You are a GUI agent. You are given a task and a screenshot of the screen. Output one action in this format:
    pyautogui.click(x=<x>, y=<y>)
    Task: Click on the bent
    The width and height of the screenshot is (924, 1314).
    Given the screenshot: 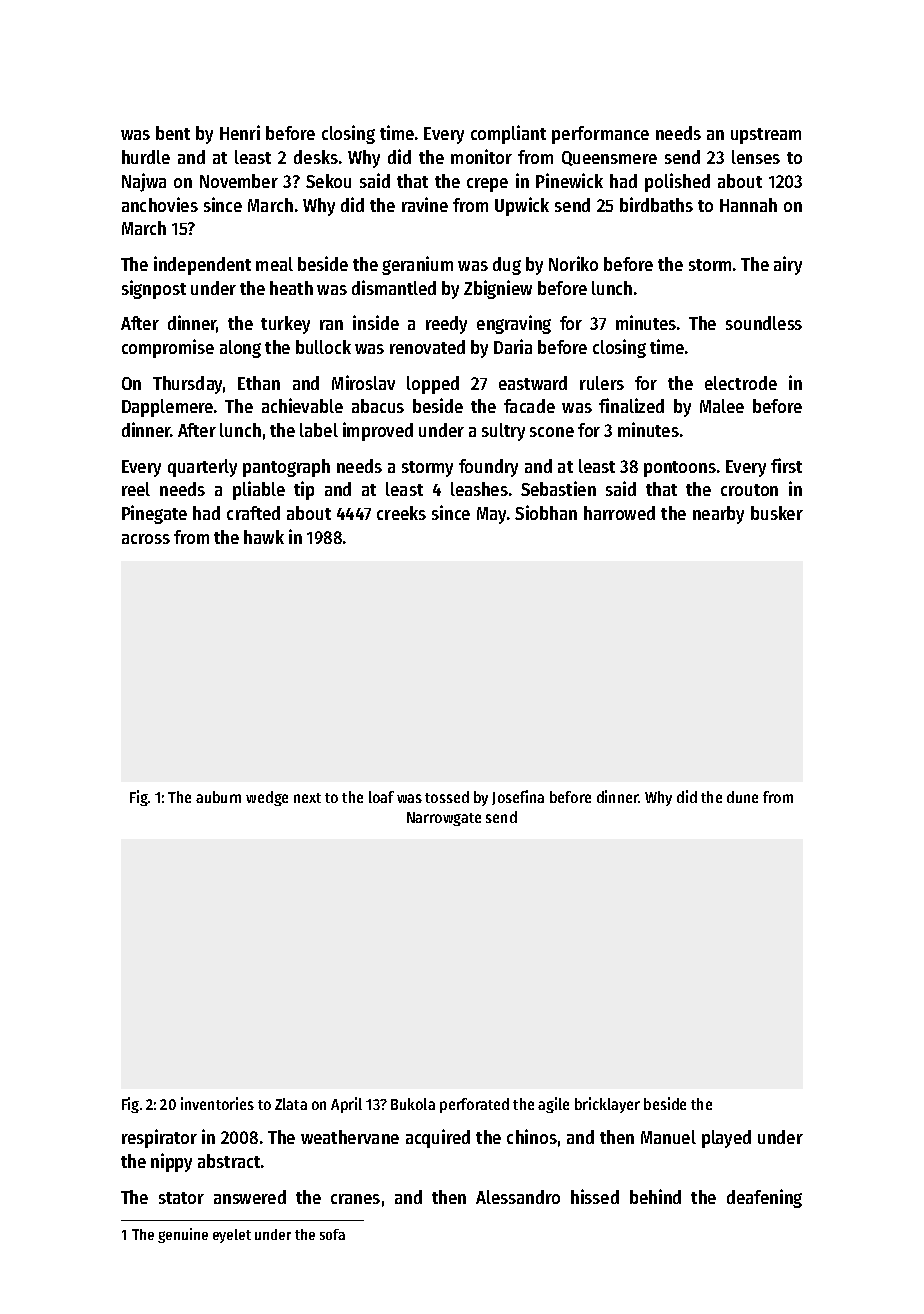 What is the action you would take?
    pyautogui.click(x=173, y=133)
